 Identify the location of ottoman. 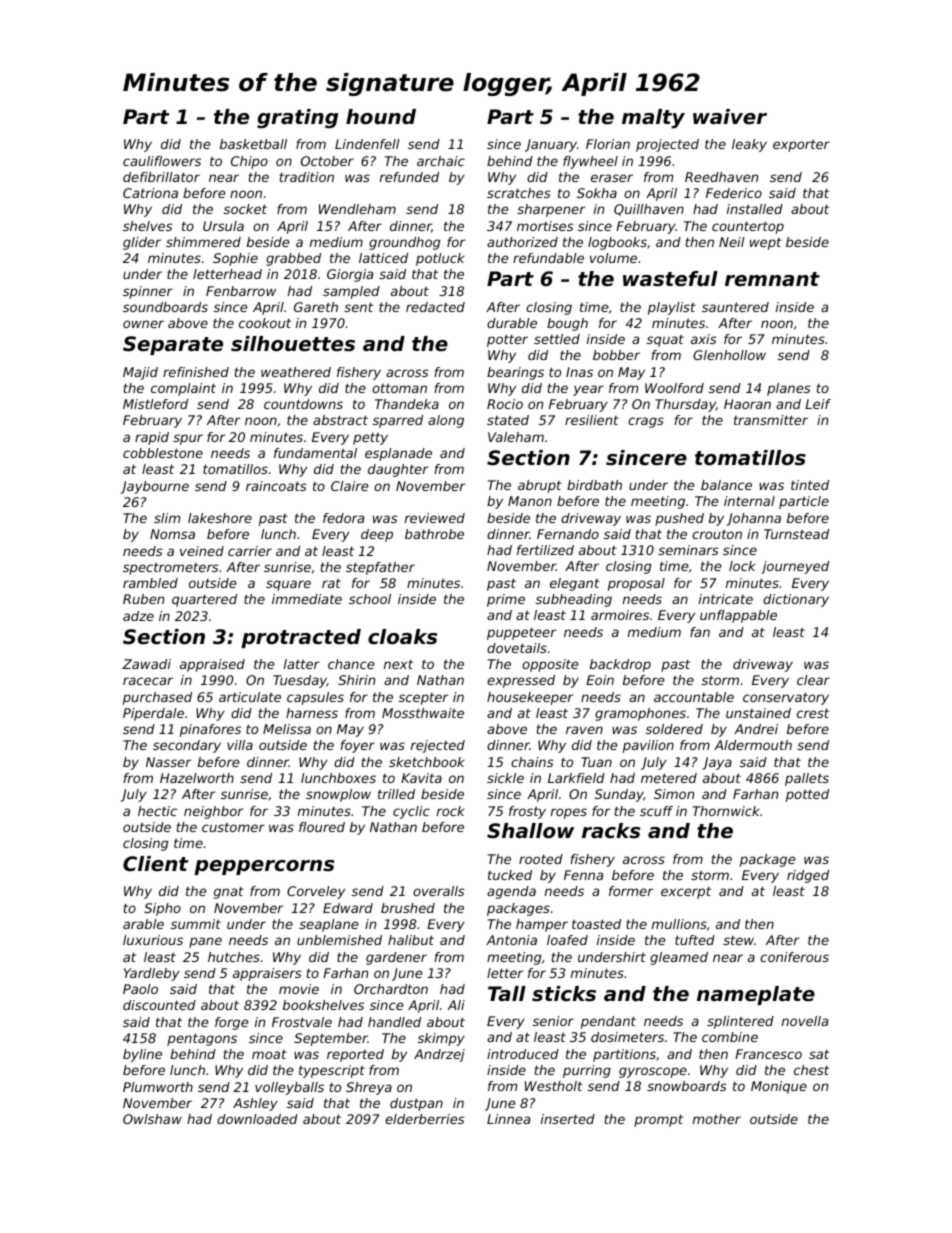
(399, 388).
